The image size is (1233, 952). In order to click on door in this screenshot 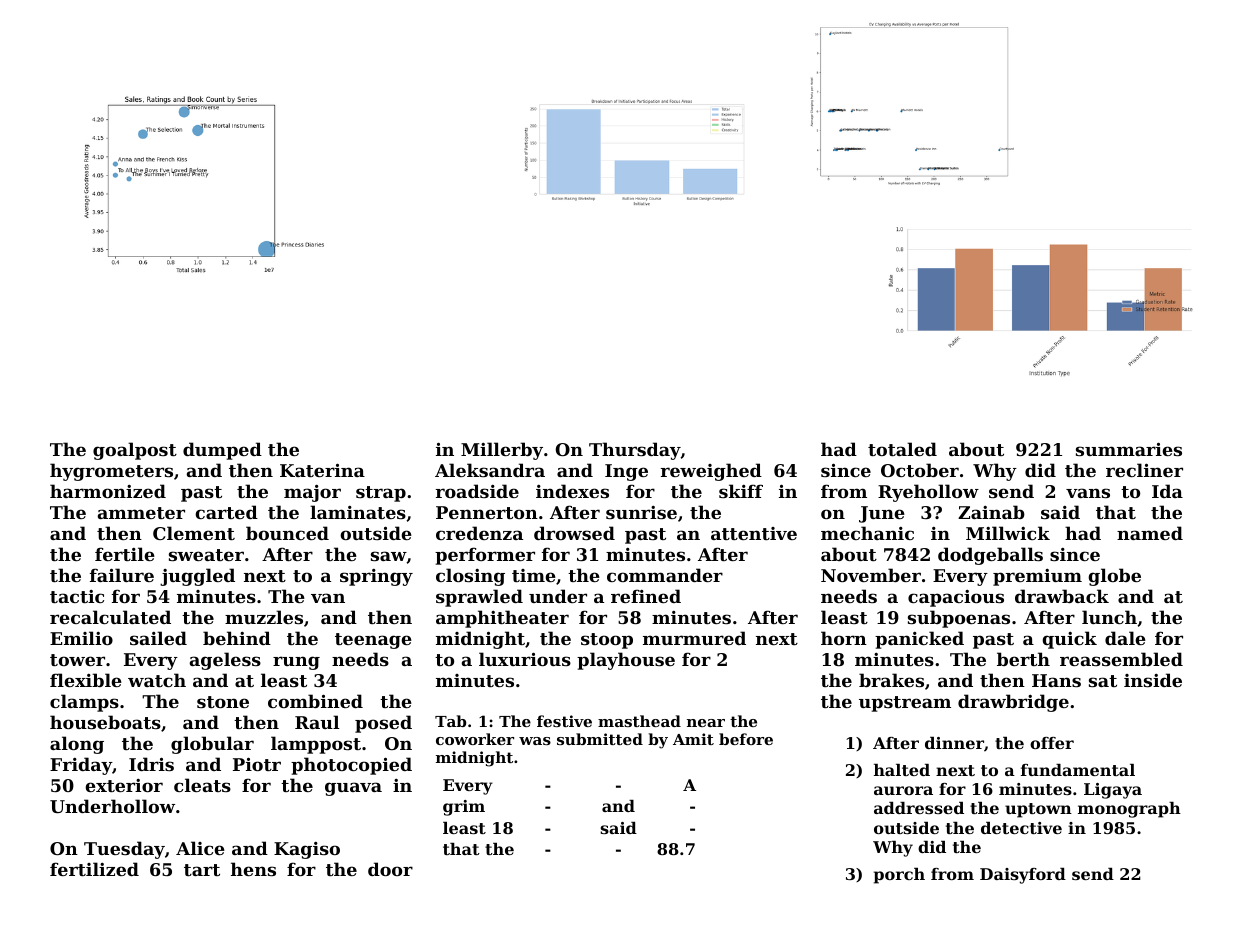, I will do `click(390, 869)`.
